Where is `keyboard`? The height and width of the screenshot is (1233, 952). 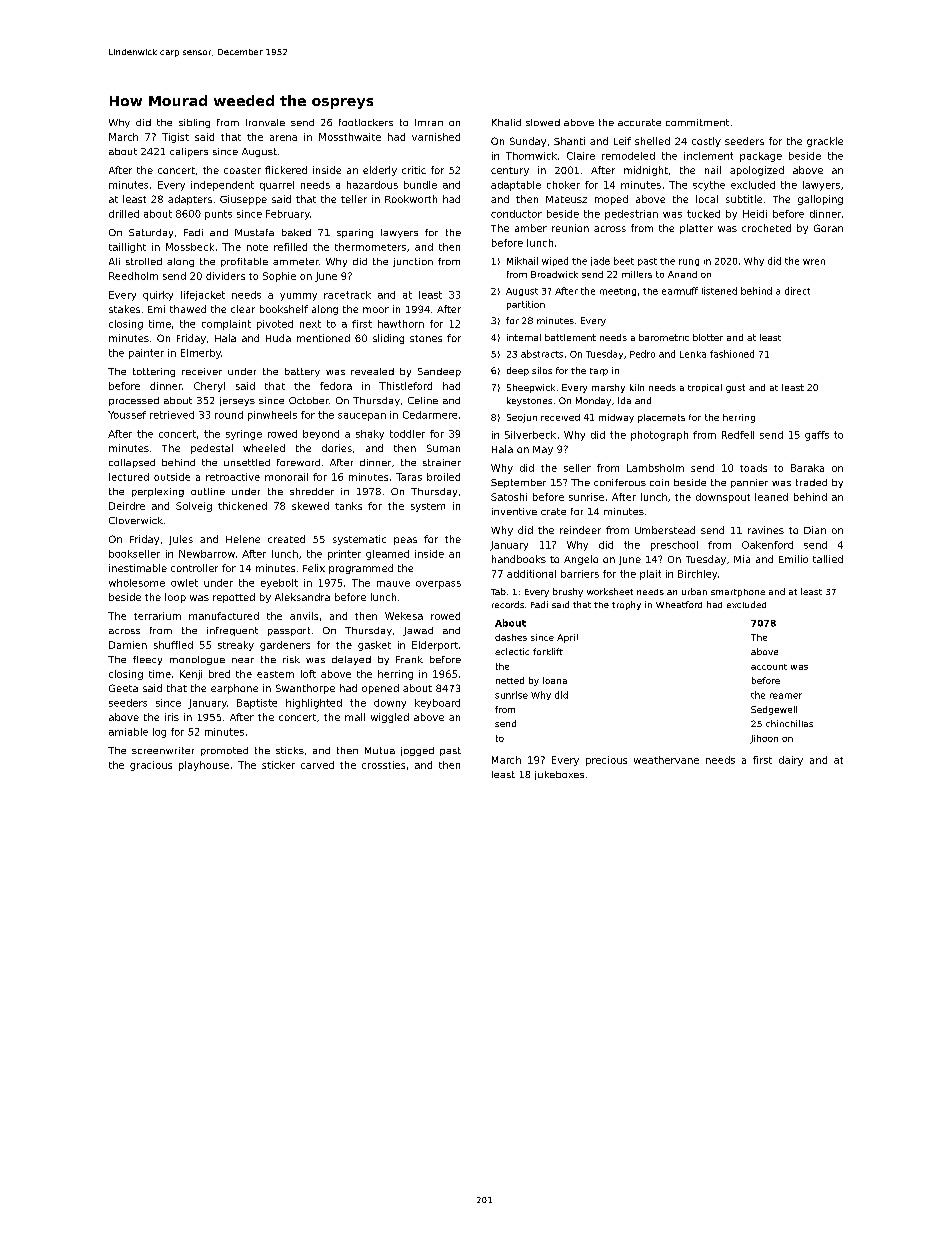
keyboard is located at coordinates (437, 704).
